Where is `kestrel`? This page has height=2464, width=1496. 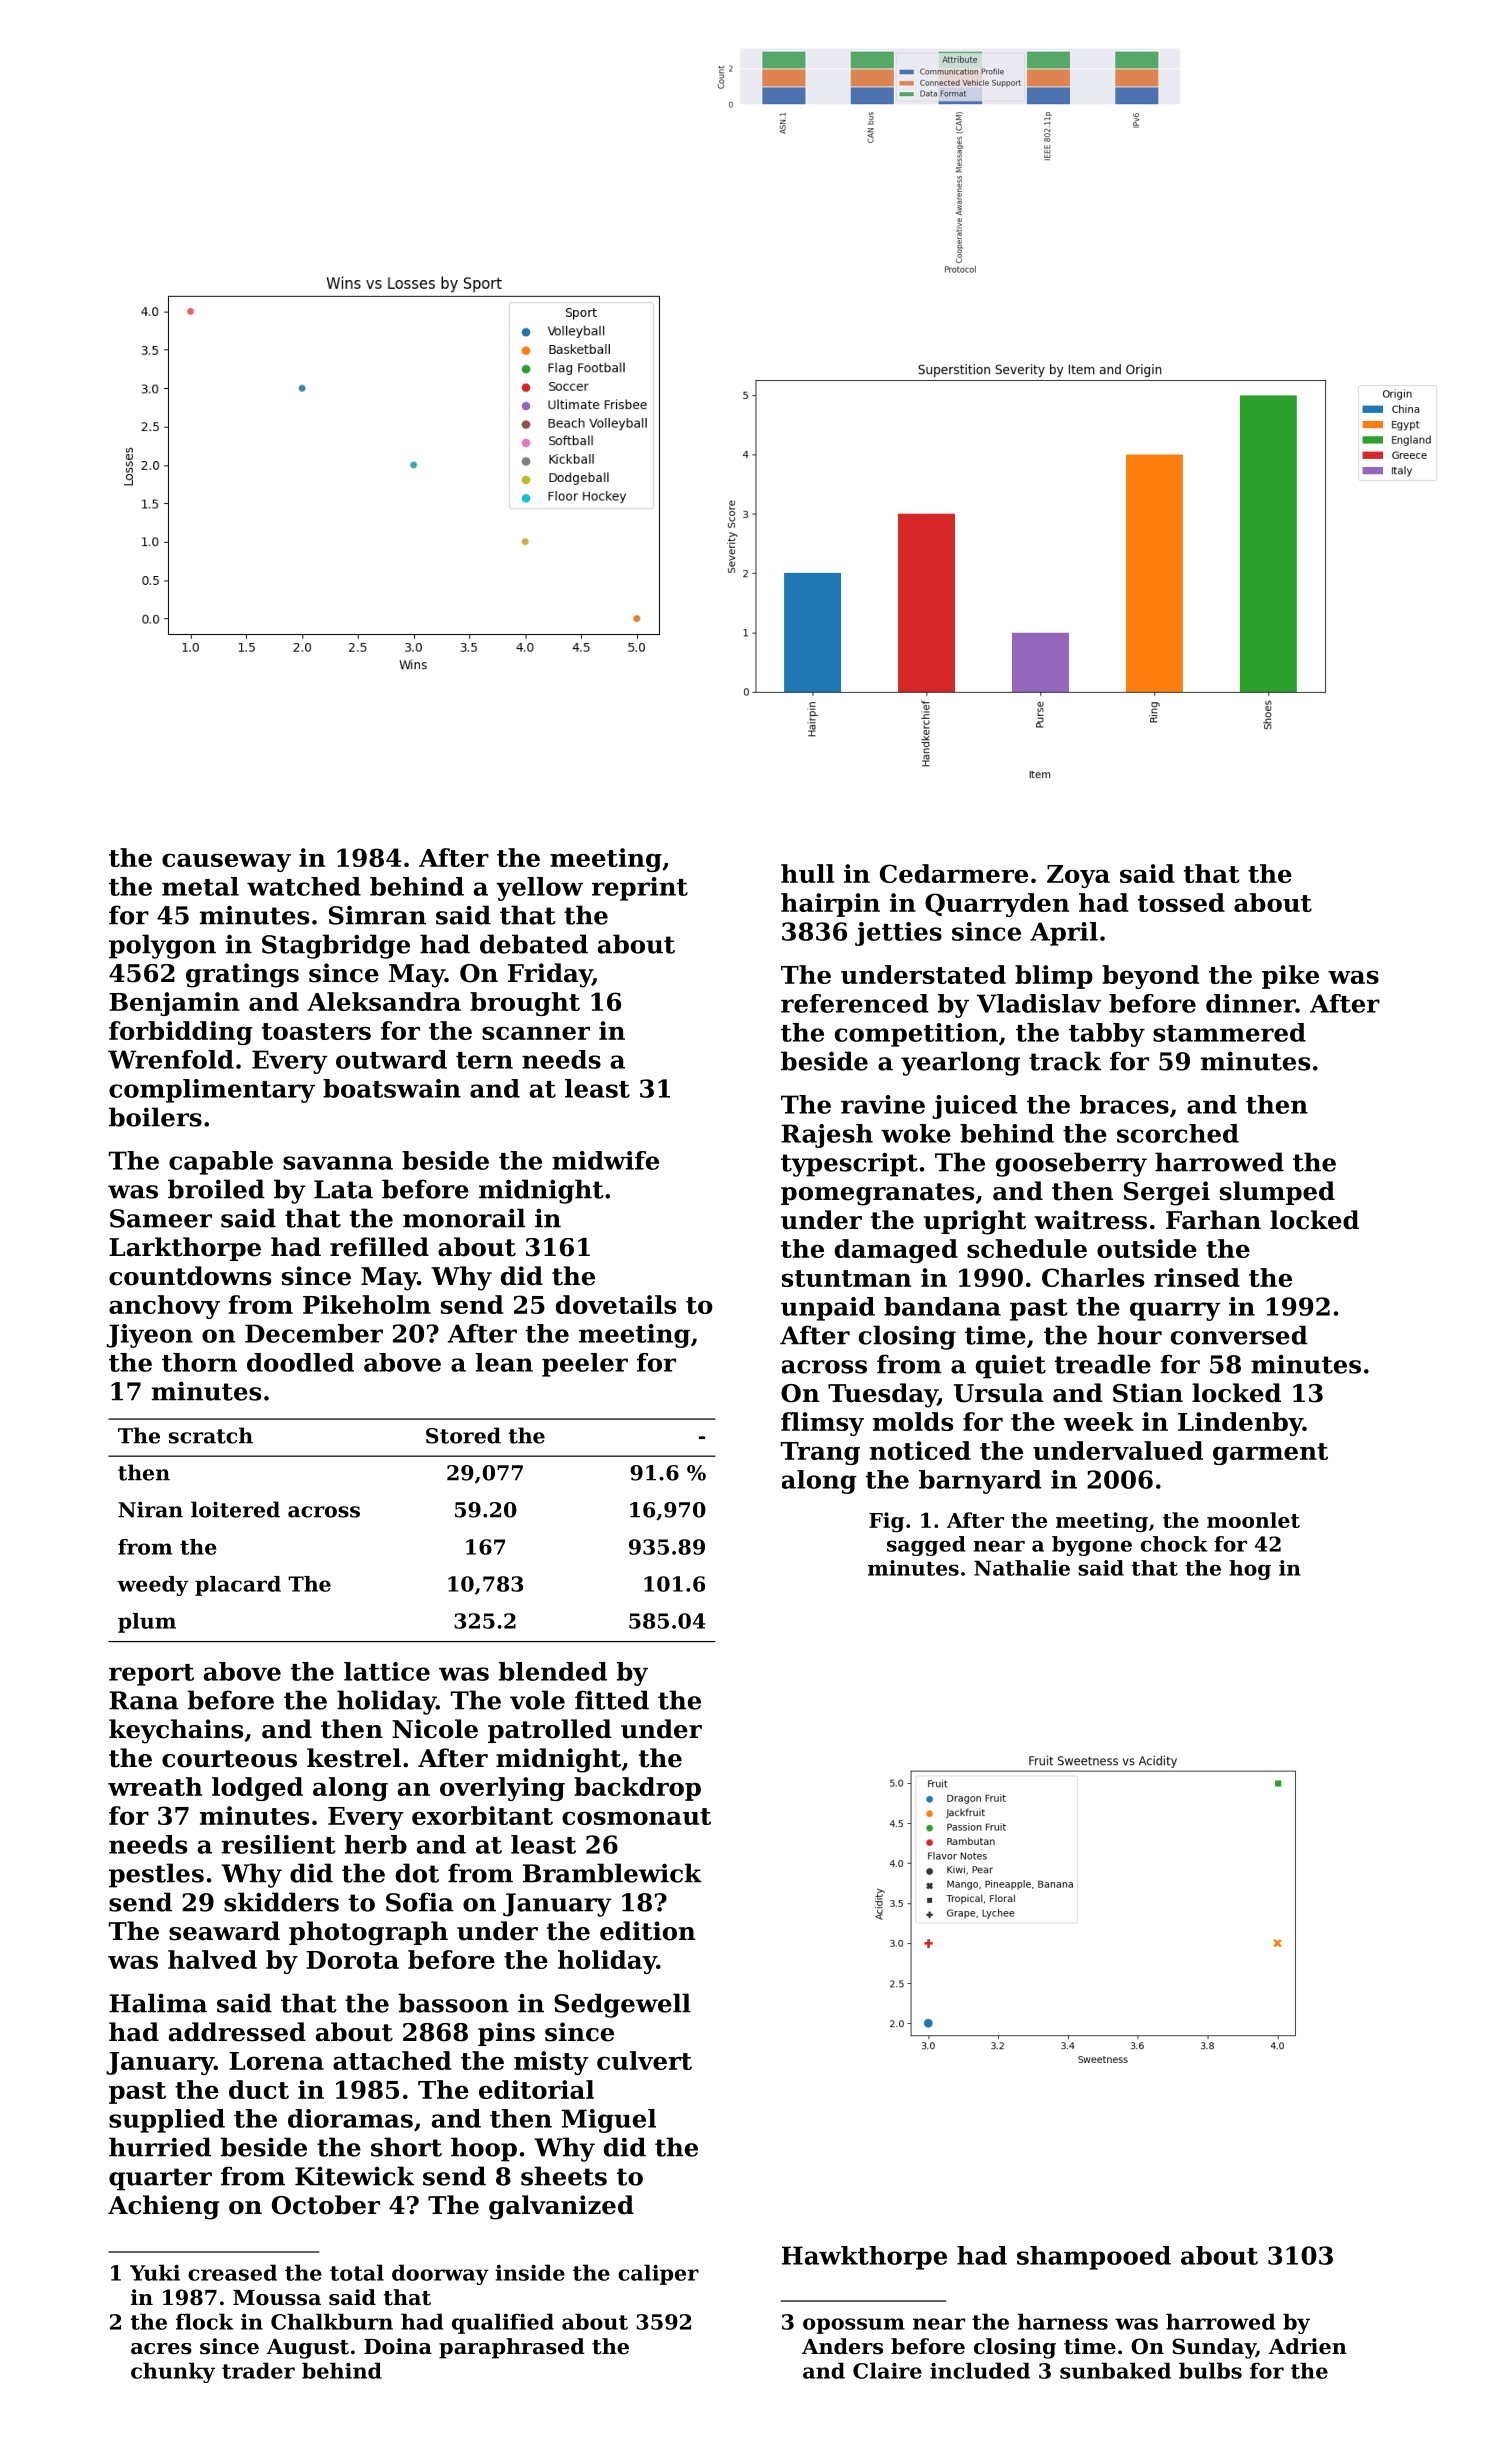 kestrel is located at coordinates (354, 1758).
